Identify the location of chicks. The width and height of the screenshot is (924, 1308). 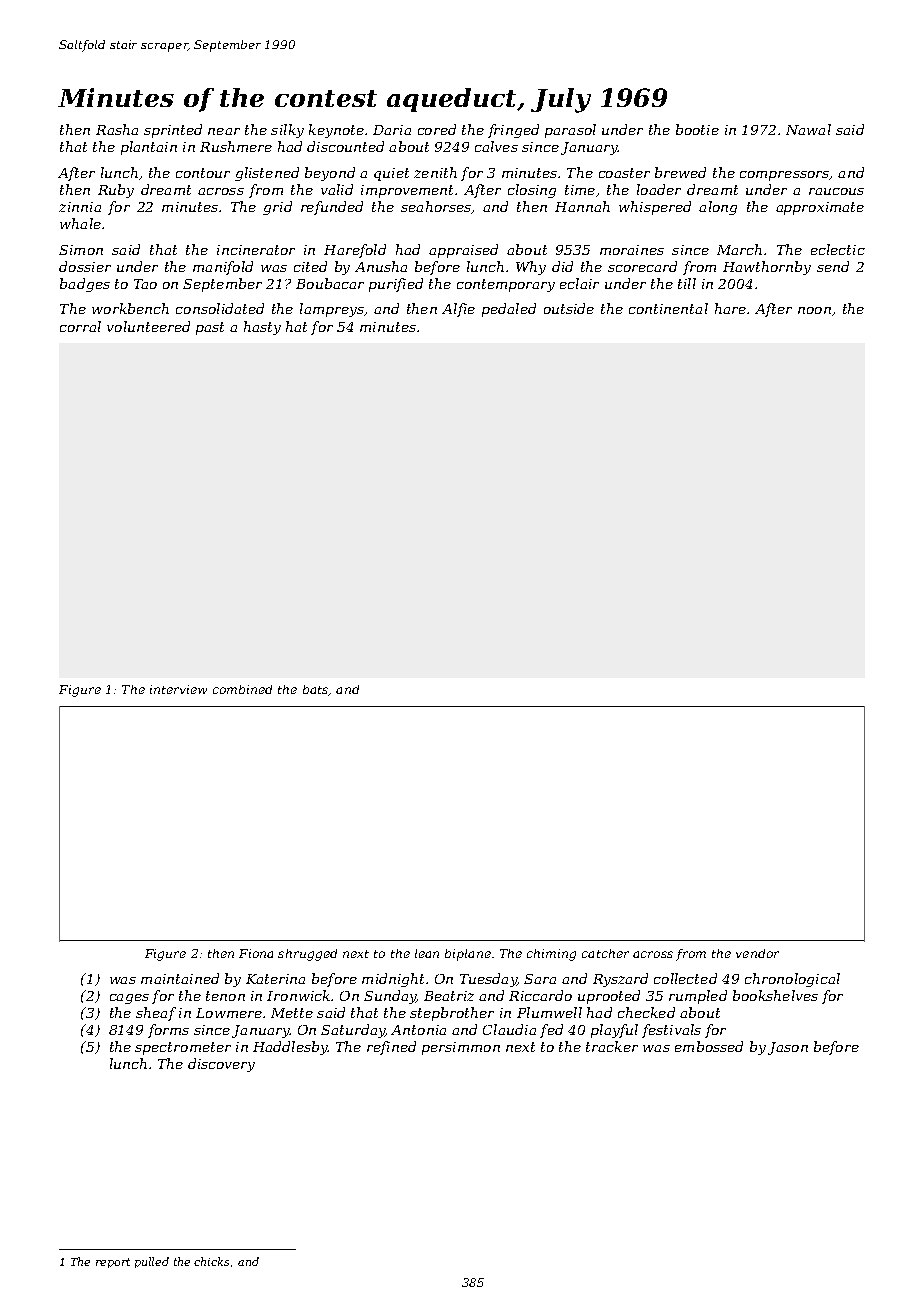
(211, 1261).
